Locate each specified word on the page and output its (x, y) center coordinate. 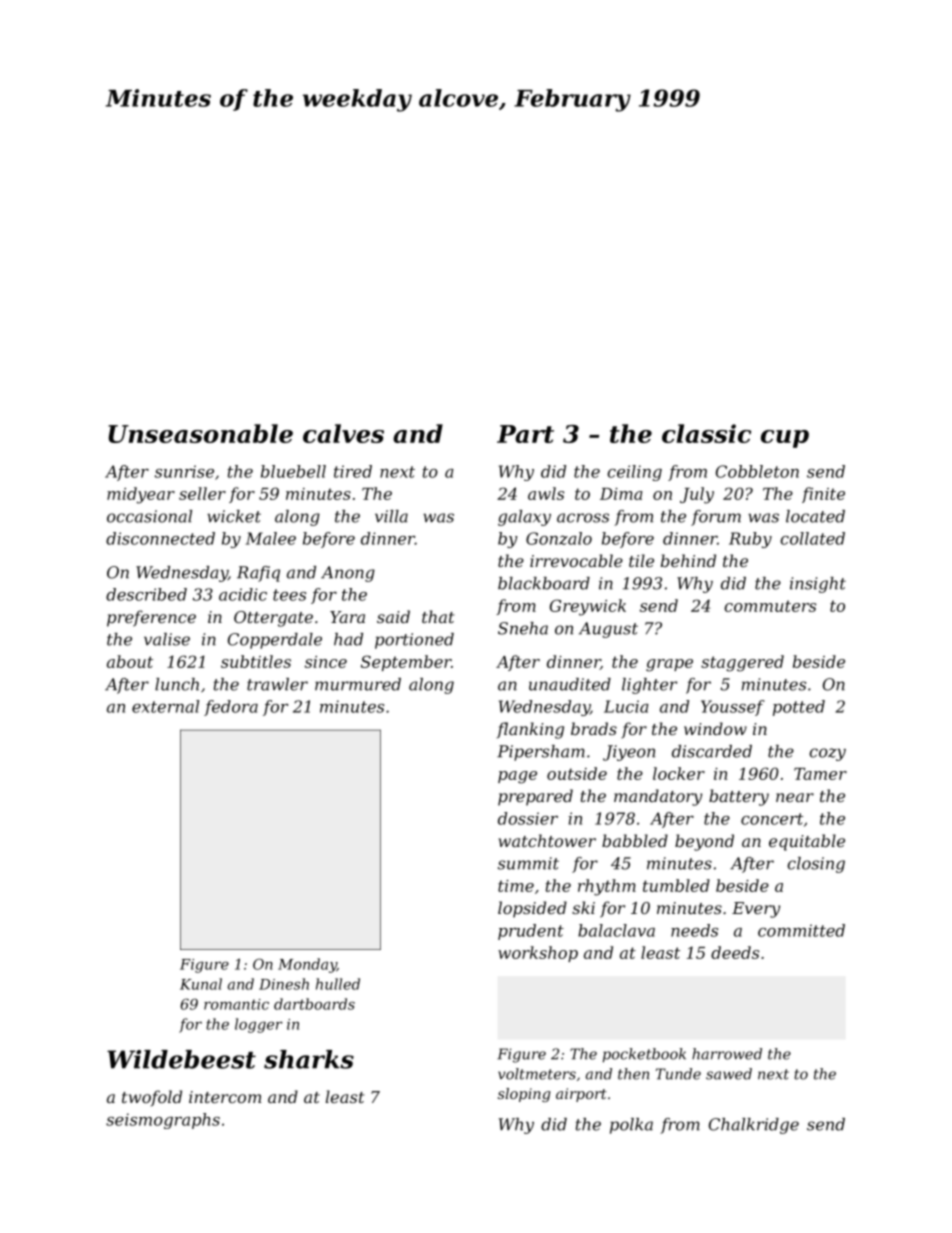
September (406, 663)
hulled (338, 984)
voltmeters (537, 1074)
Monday (307, 965)
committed (801, 930)
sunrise (184, 471)
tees (289, 595)
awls (546, 493)
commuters (770, 606)
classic (706, 433)
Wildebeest (181, 1059)
